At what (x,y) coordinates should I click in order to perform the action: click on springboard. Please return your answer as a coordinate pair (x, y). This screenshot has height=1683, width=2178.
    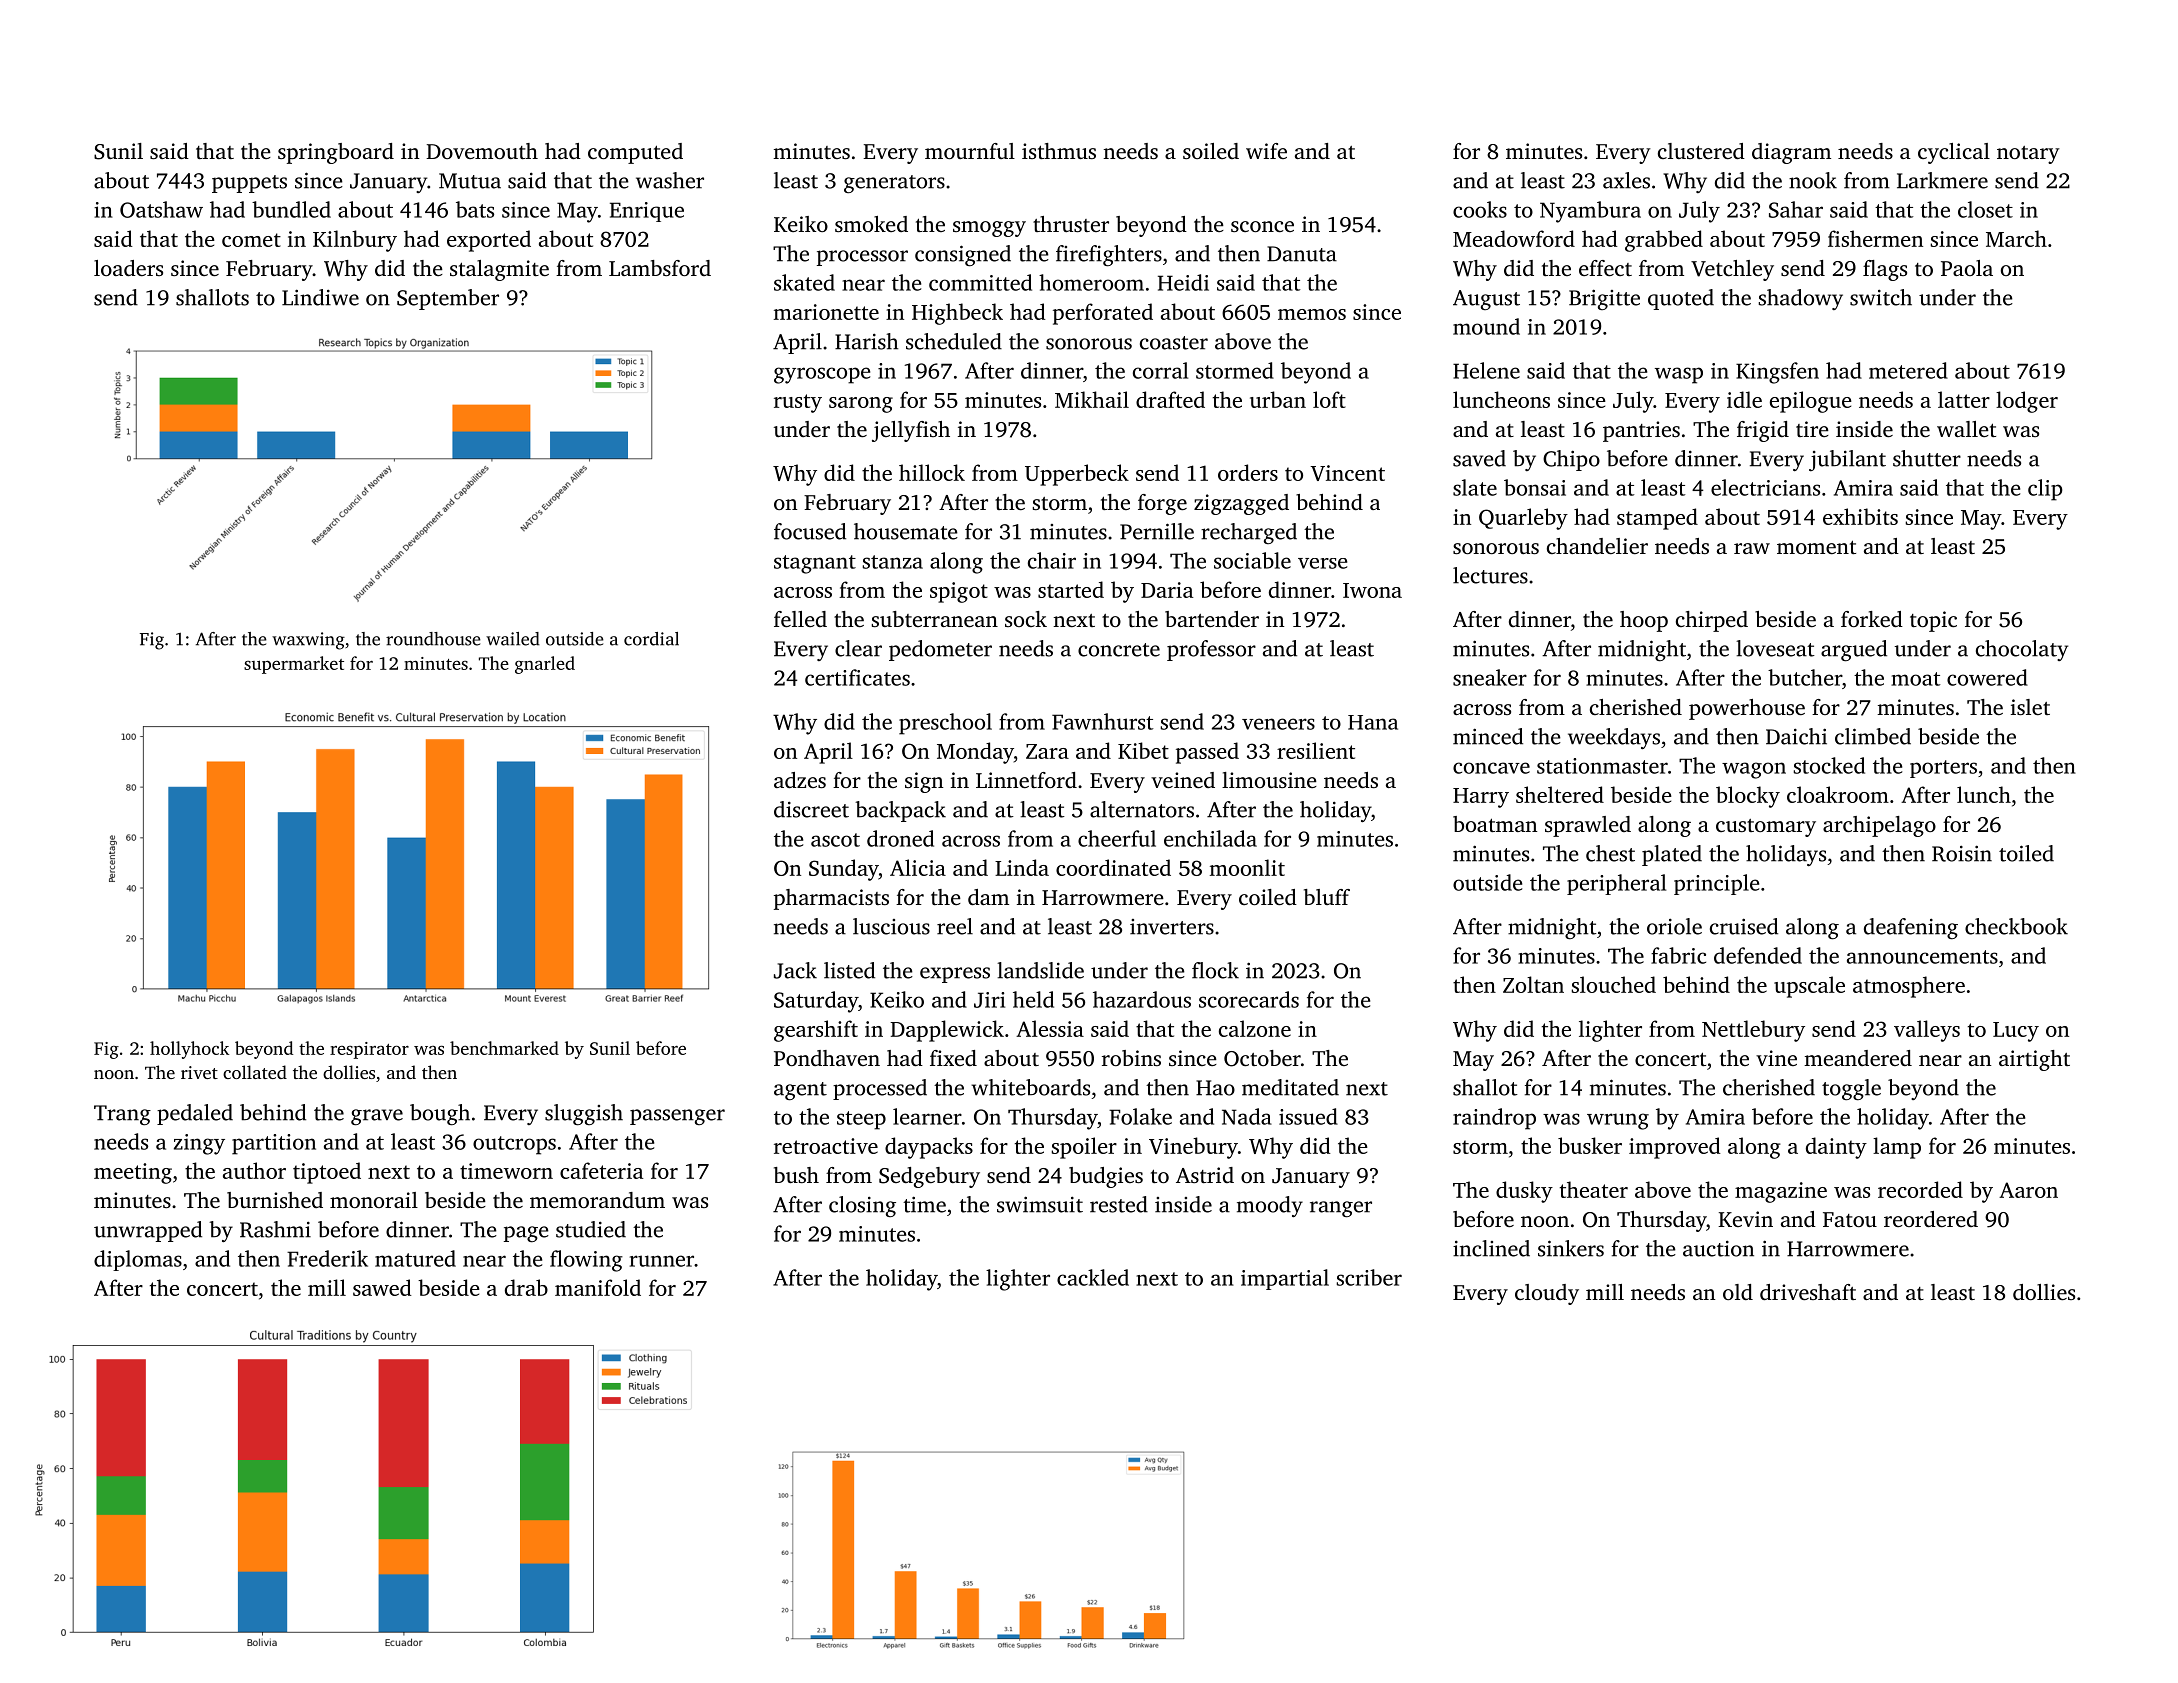
    Looking at the image, I should click on (336, 153).
